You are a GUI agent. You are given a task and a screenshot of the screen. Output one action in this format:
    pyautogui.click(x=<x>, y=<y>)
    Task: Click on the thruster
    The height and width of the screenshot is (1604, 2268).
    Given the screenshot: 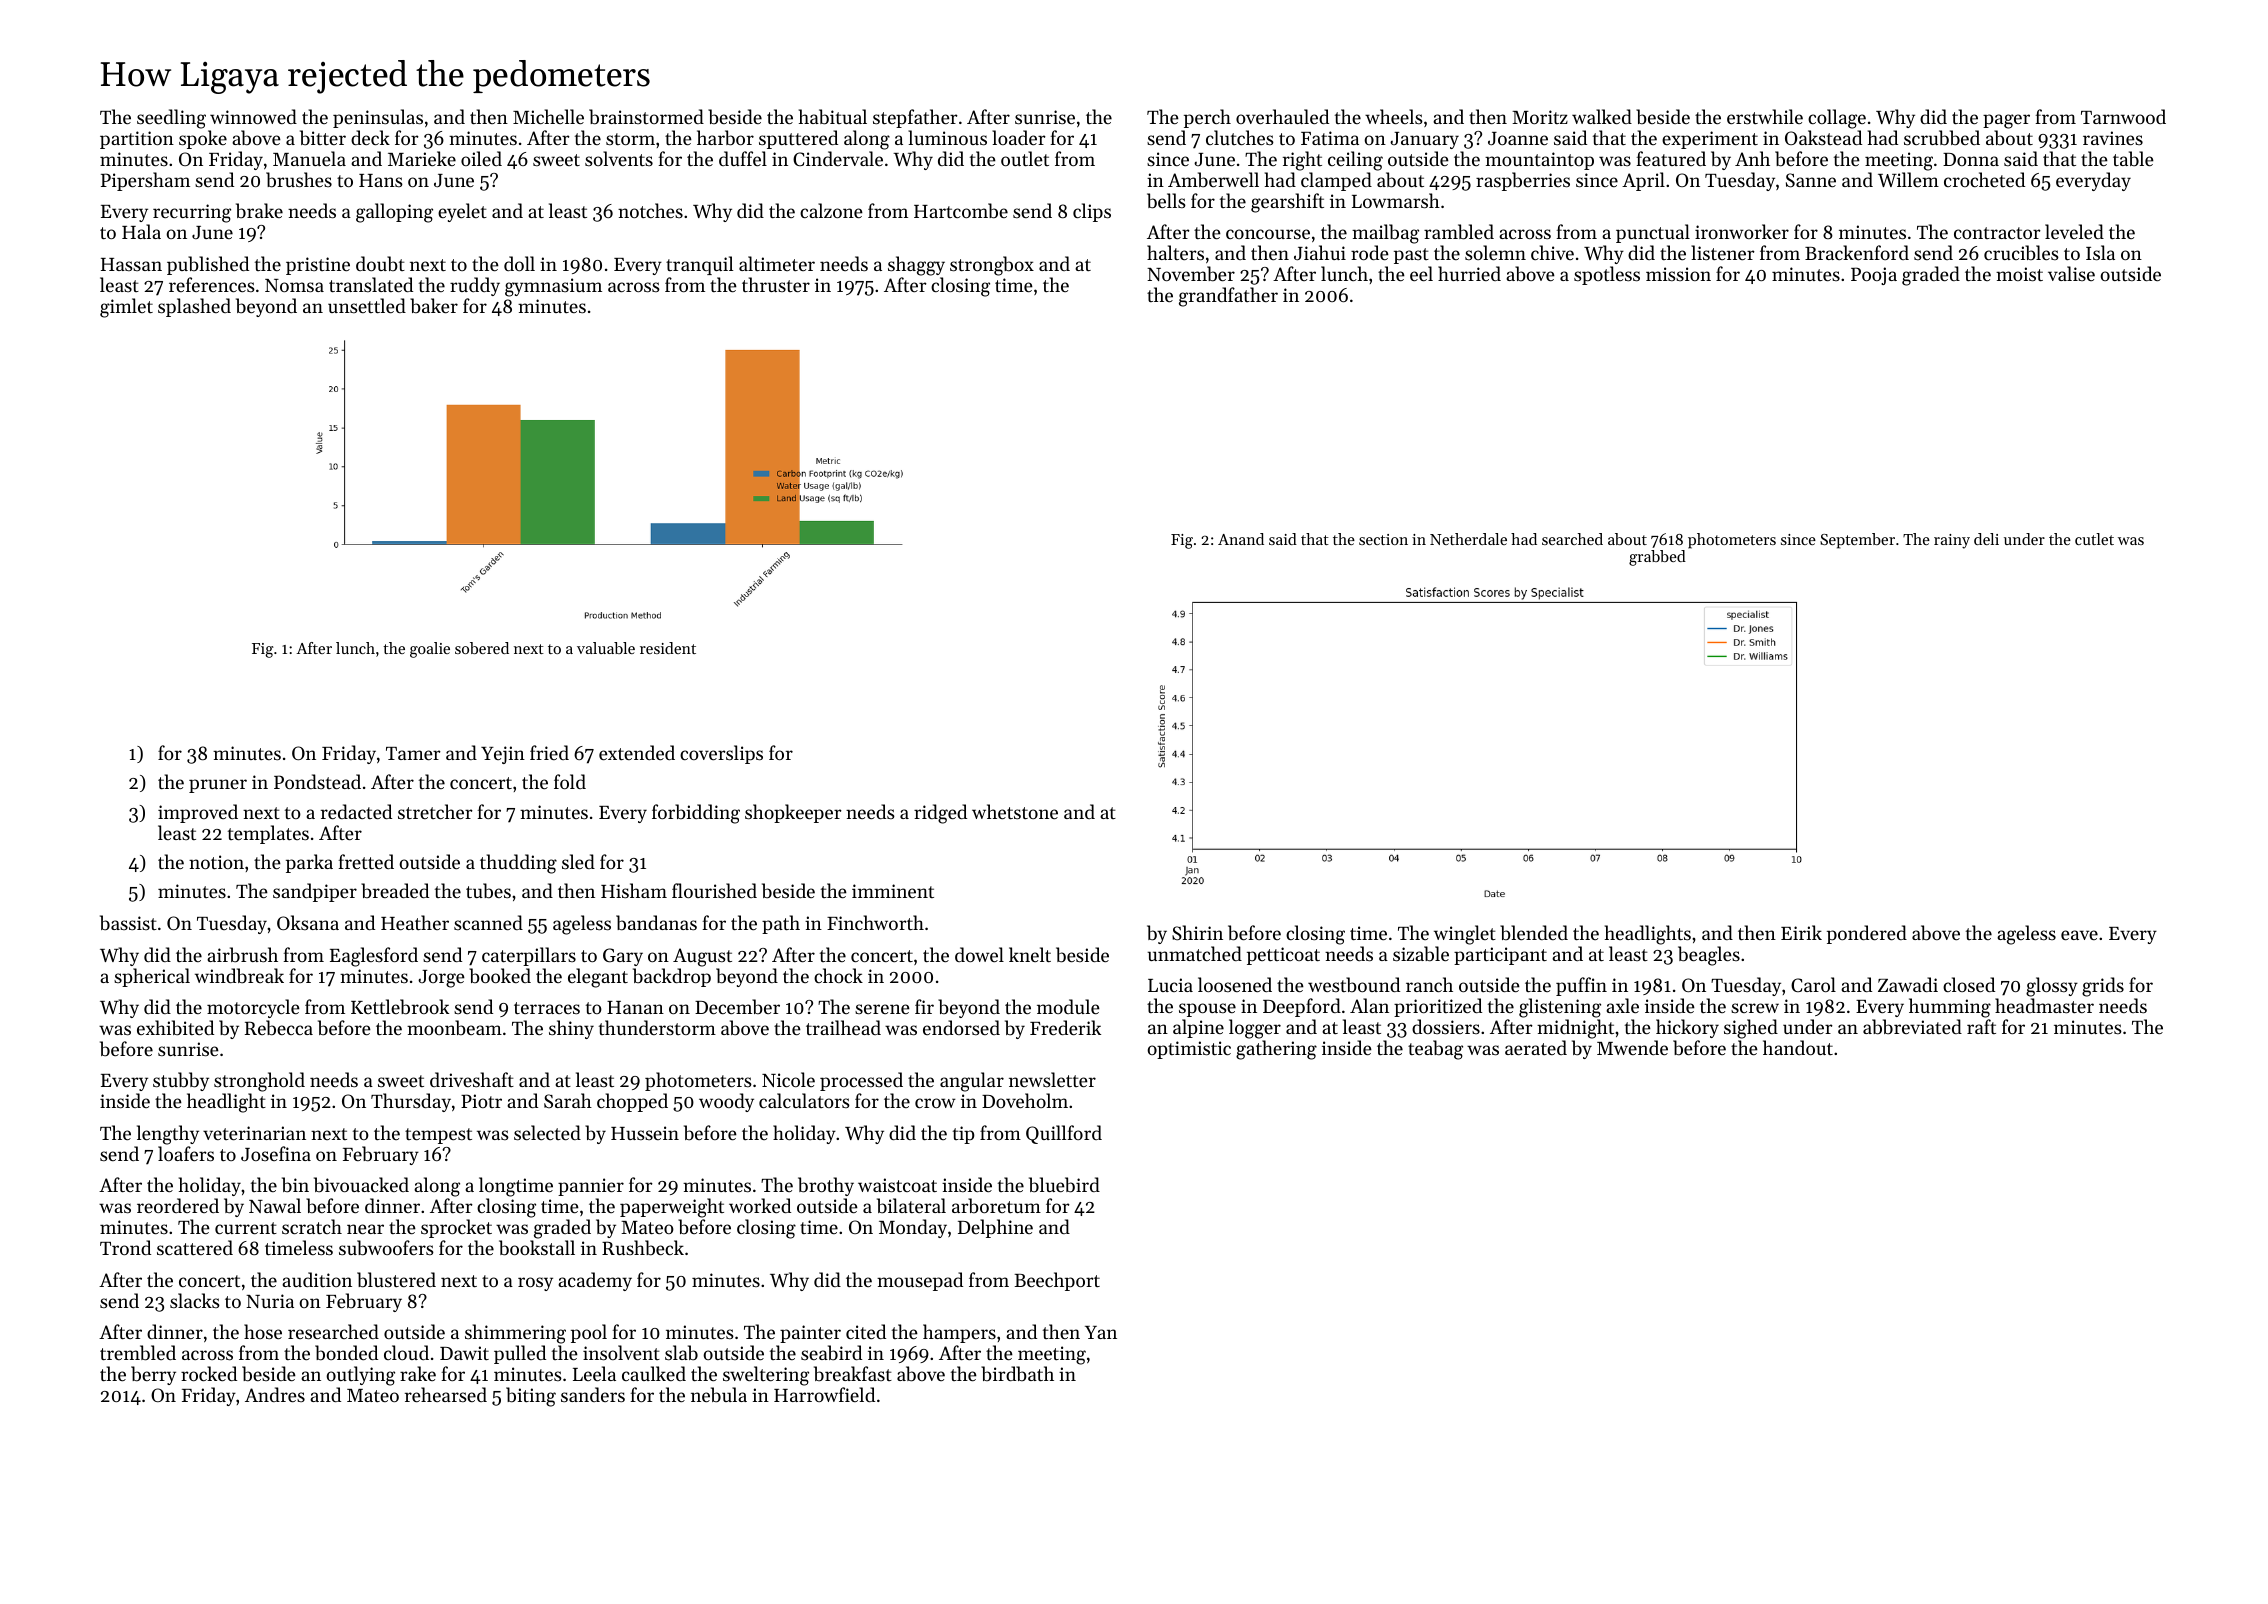 What is the action you would take?
    pyautogui.click(x=776, y=284)
